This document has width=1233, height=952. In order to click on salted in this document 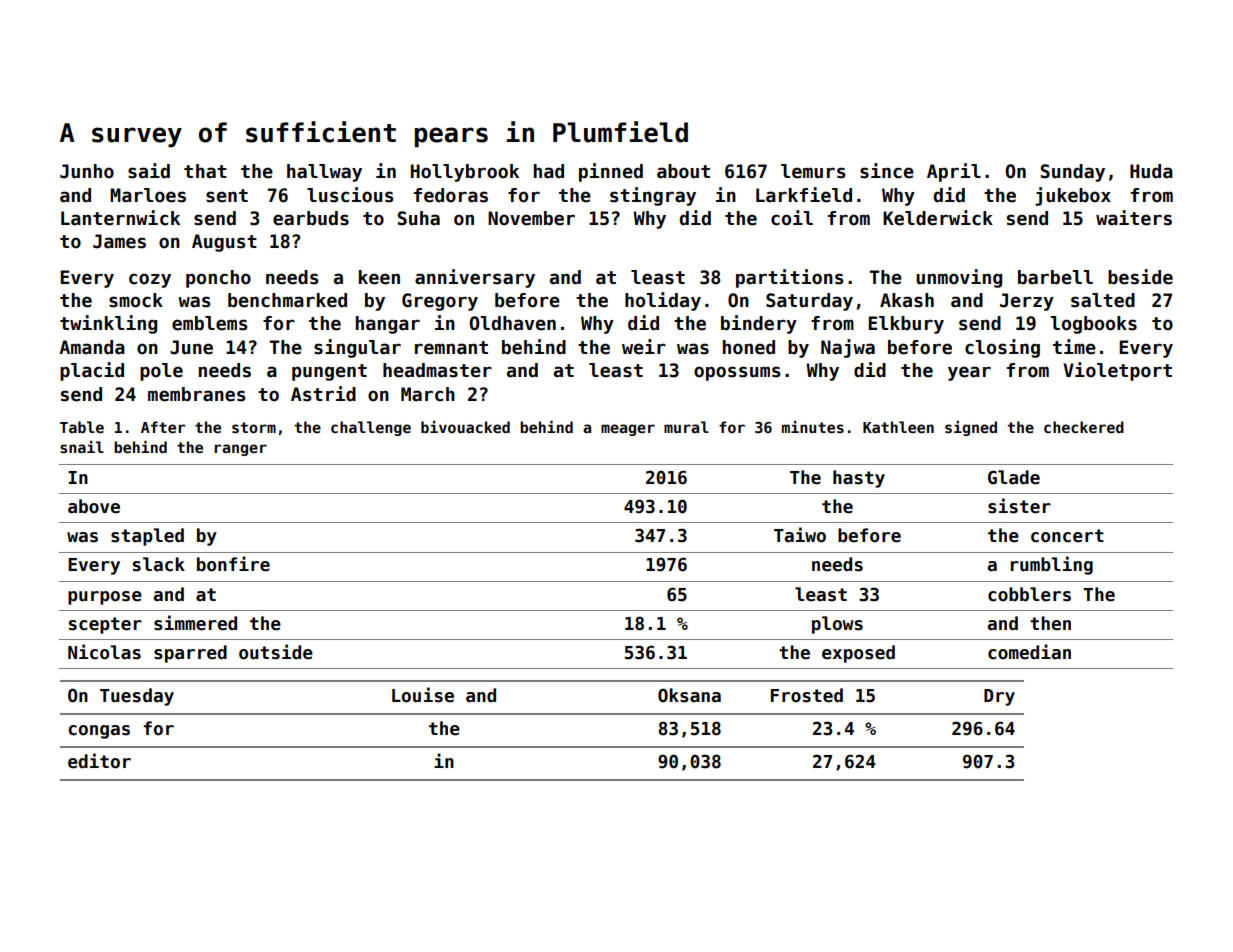, I will do `click(1103, 300)`.
